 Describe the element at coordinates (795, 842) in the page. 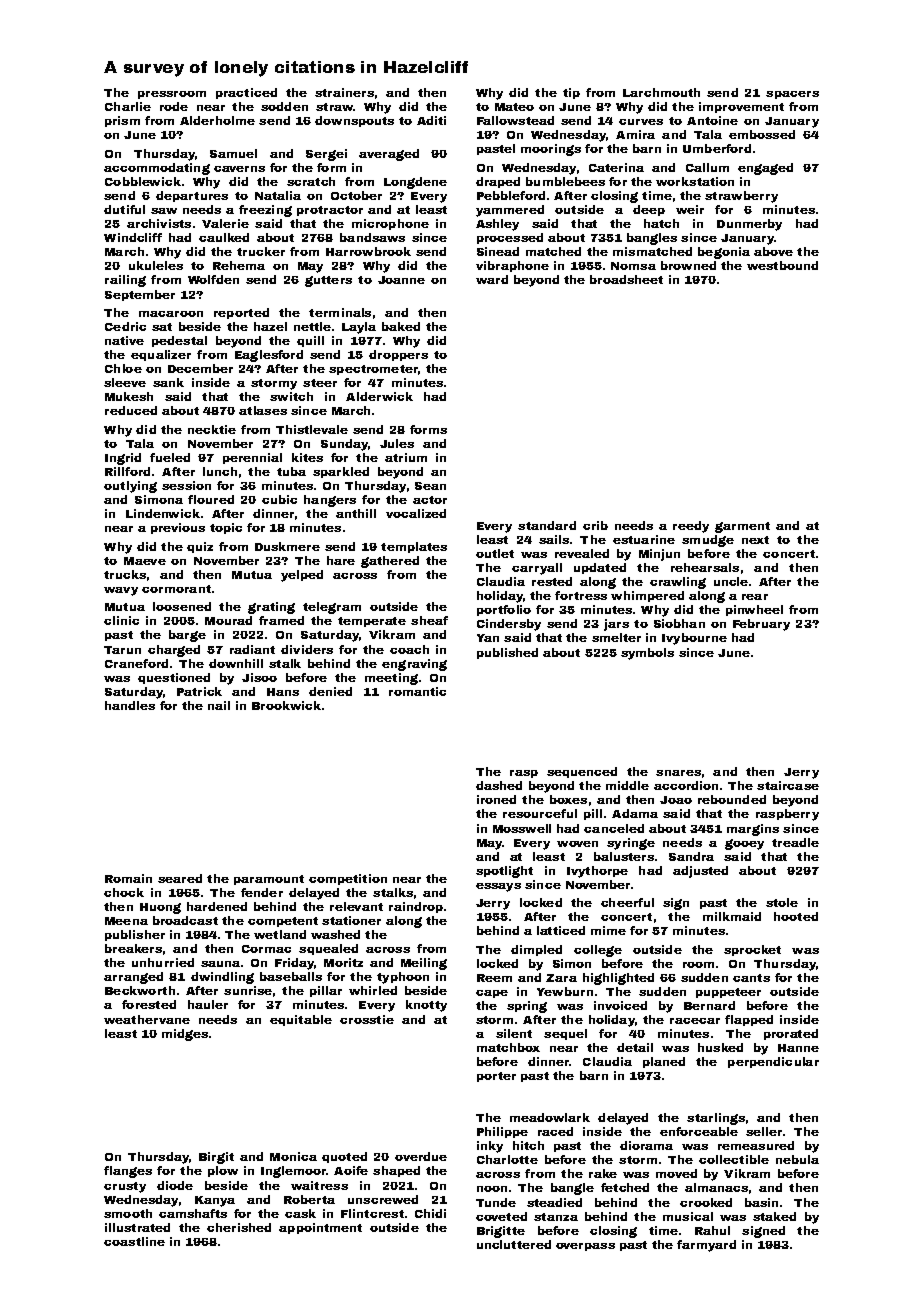

I see `treadle` at that location.
